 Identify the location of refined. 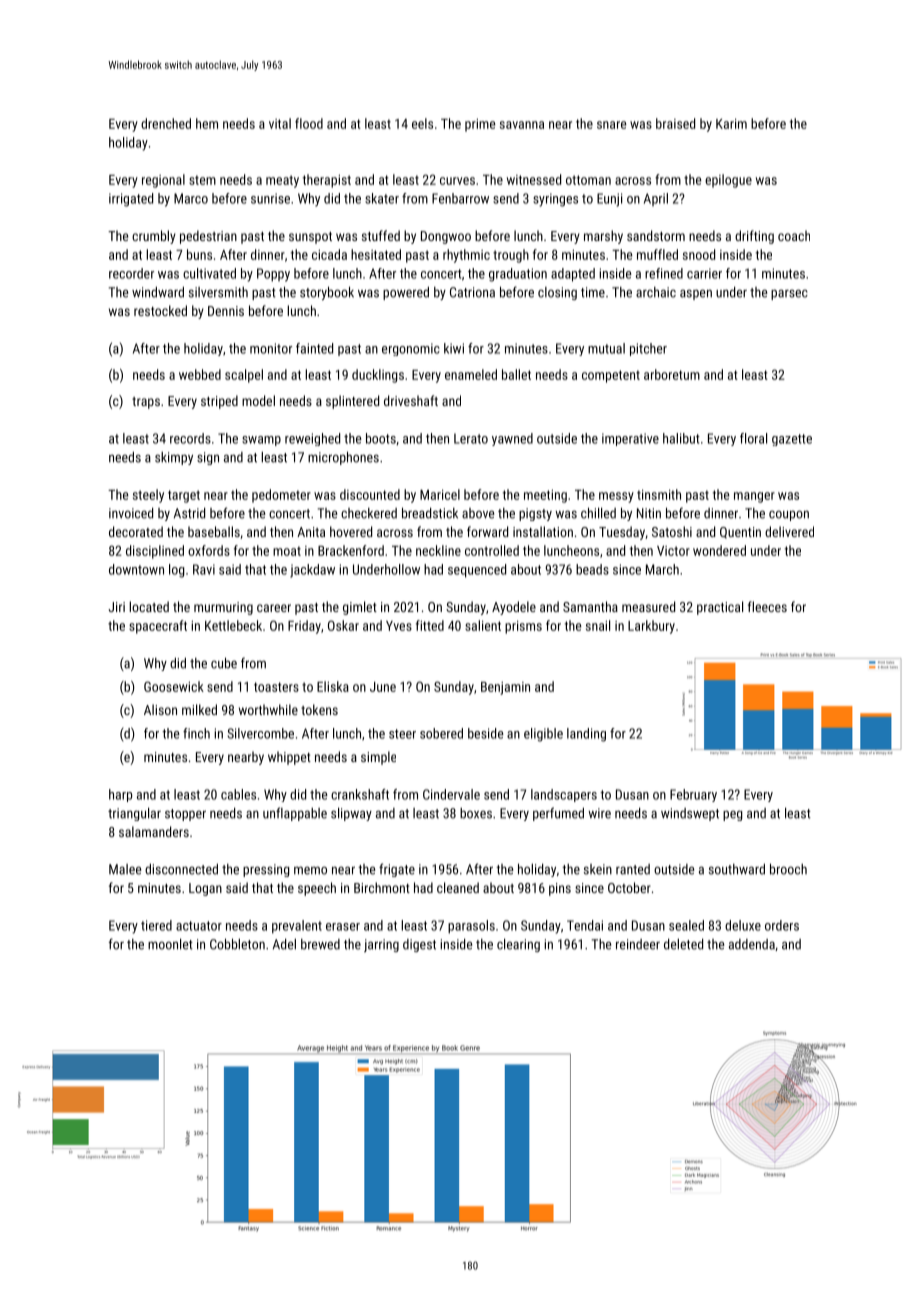
(664, 273).
